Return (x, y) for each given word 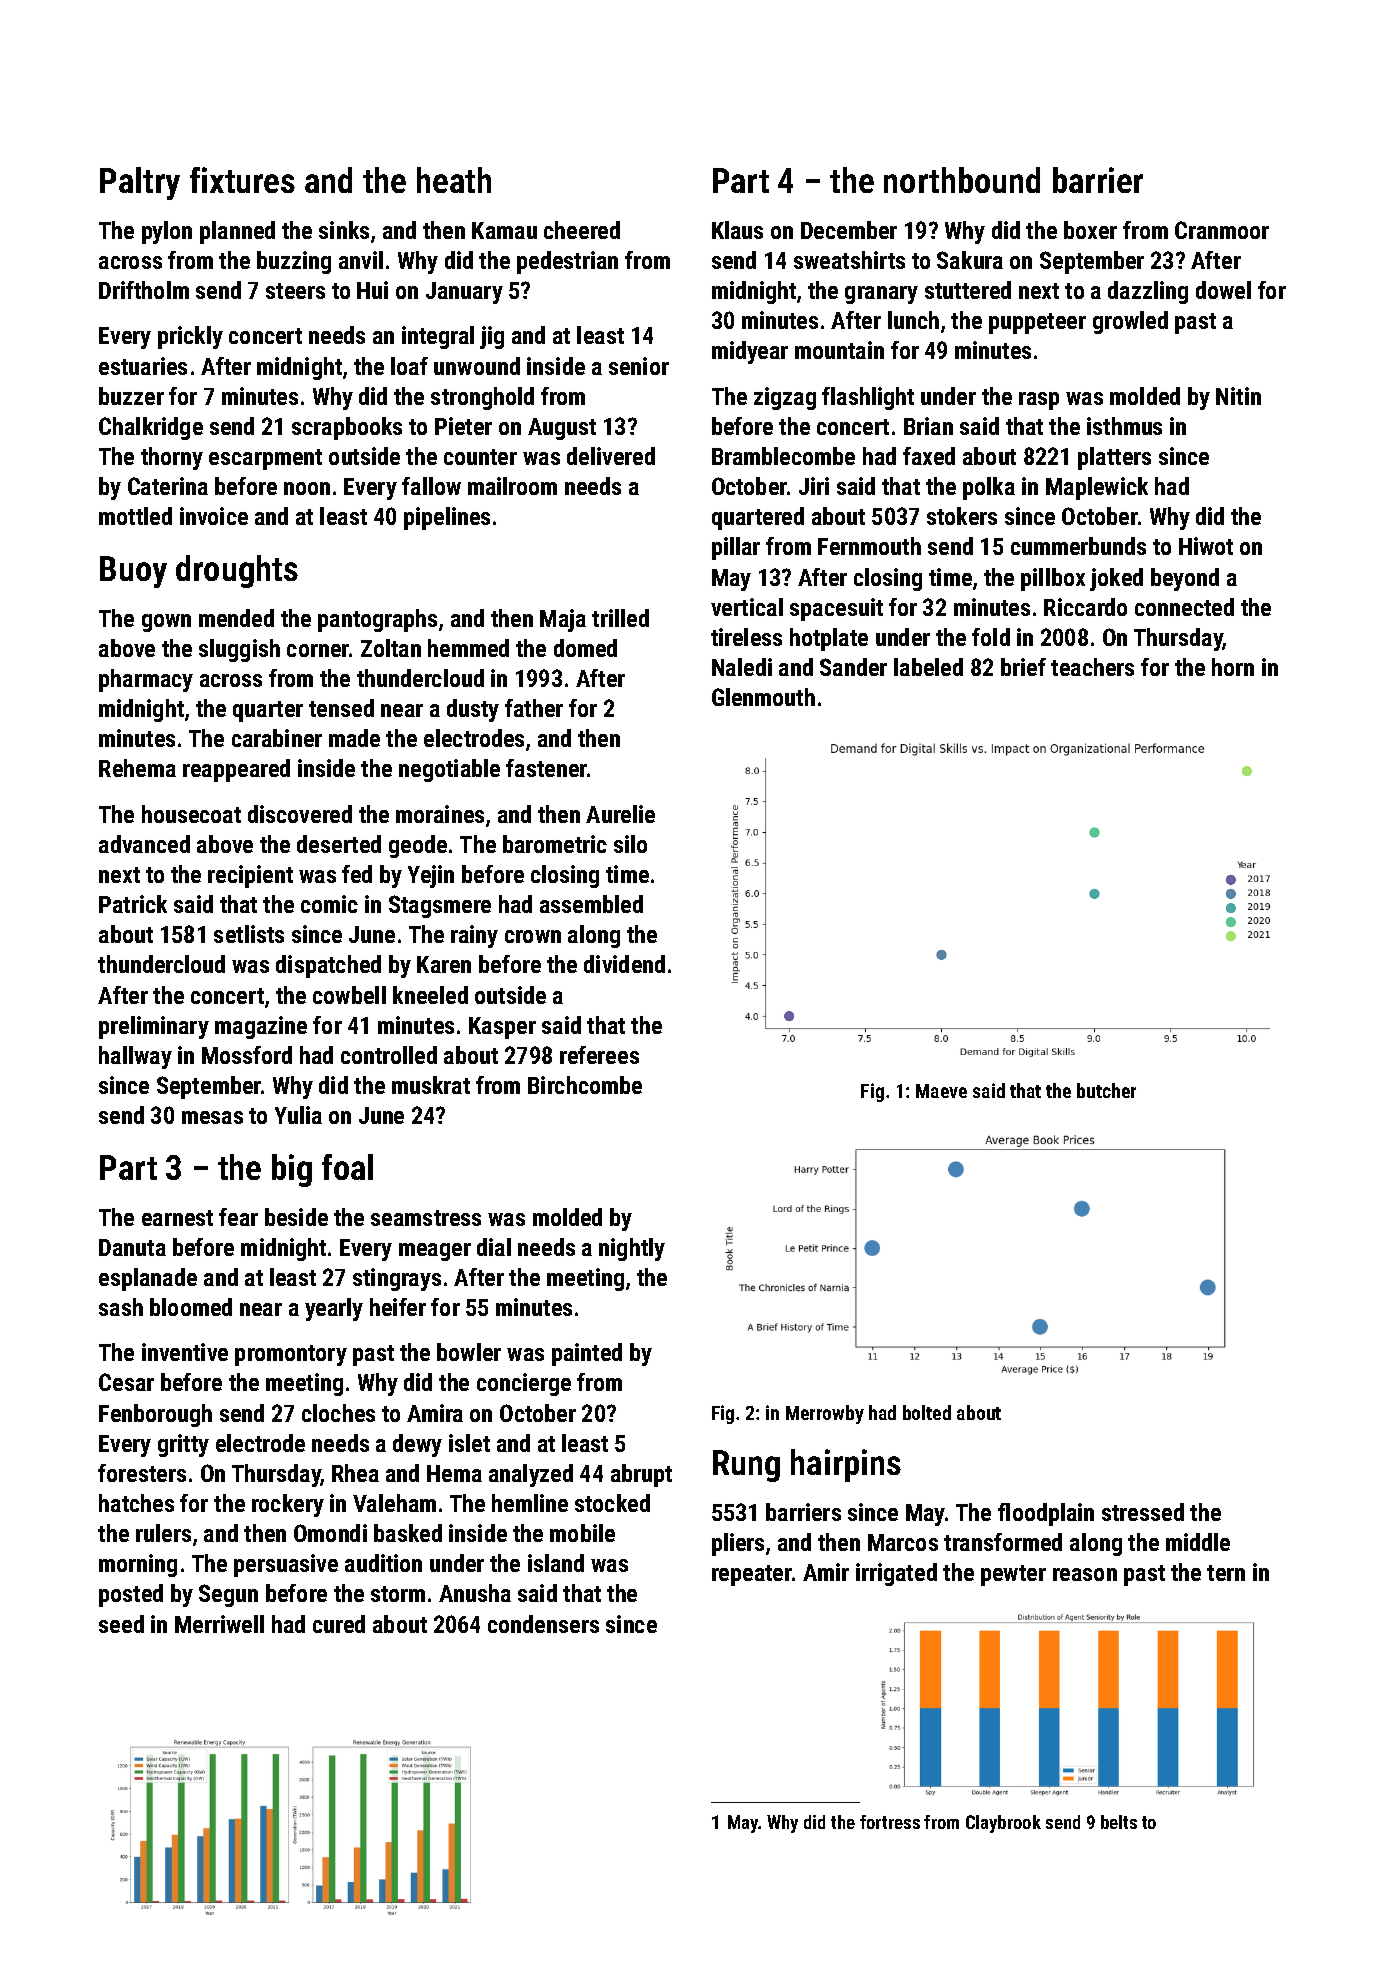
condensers (543, 1624)
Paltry (140, 183)
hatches (136, 1503)
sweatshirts (849, 260)
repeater (752, 1575)
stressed (1143, 1512)
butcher (1106, 1090)
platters (1114, 458)
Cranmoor (1222, 230)
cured (339, 1624)
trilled (620, 618)
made (354, 738)
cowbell (349, 995)
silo (630, 844)
